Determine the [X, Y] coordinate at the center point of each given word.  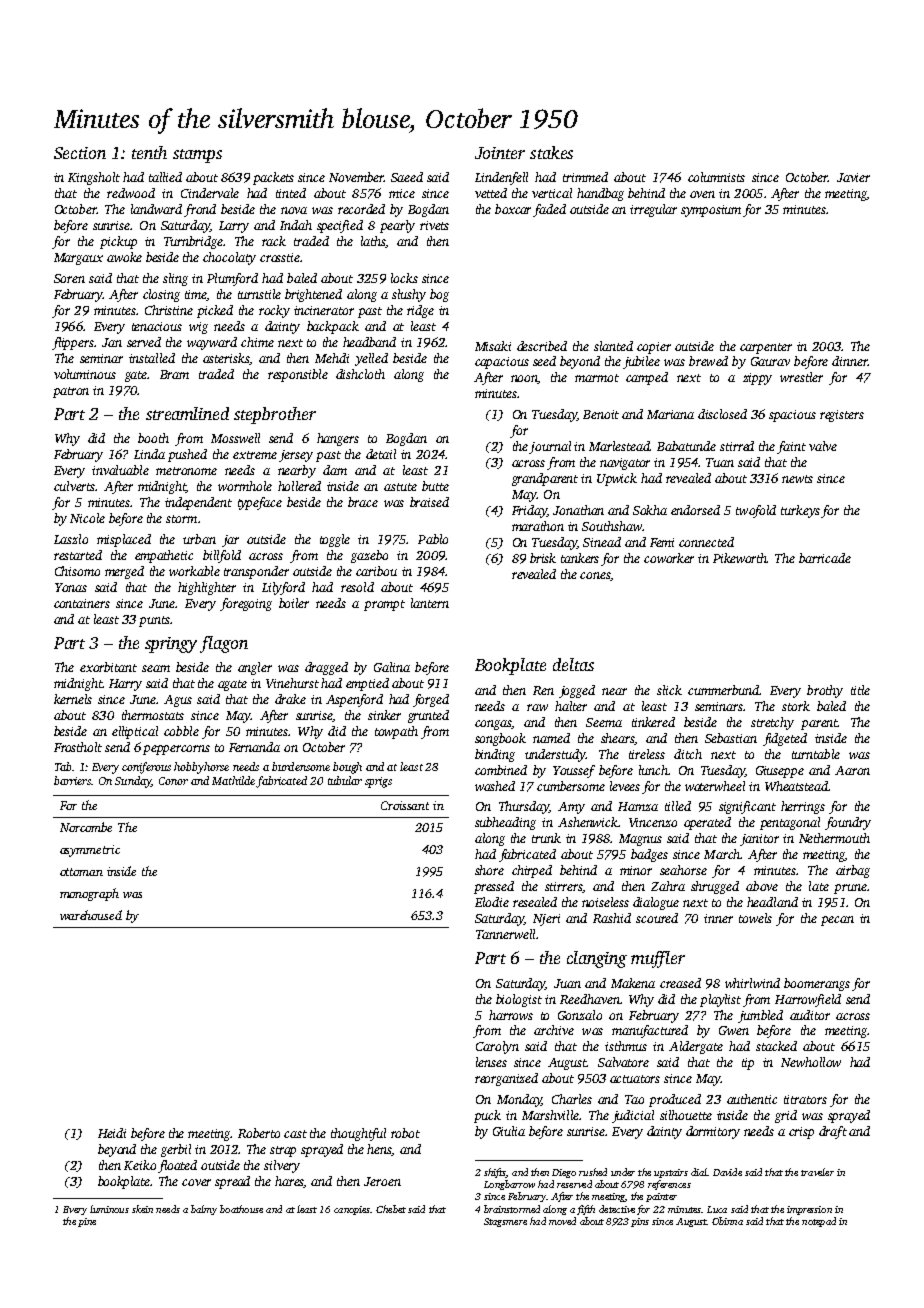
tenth [149, 152]
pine [87, 1222]
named [551, 738]
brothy [825, 691]
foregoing [246, 604]
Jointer [500, 153]
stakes [551, 152]
